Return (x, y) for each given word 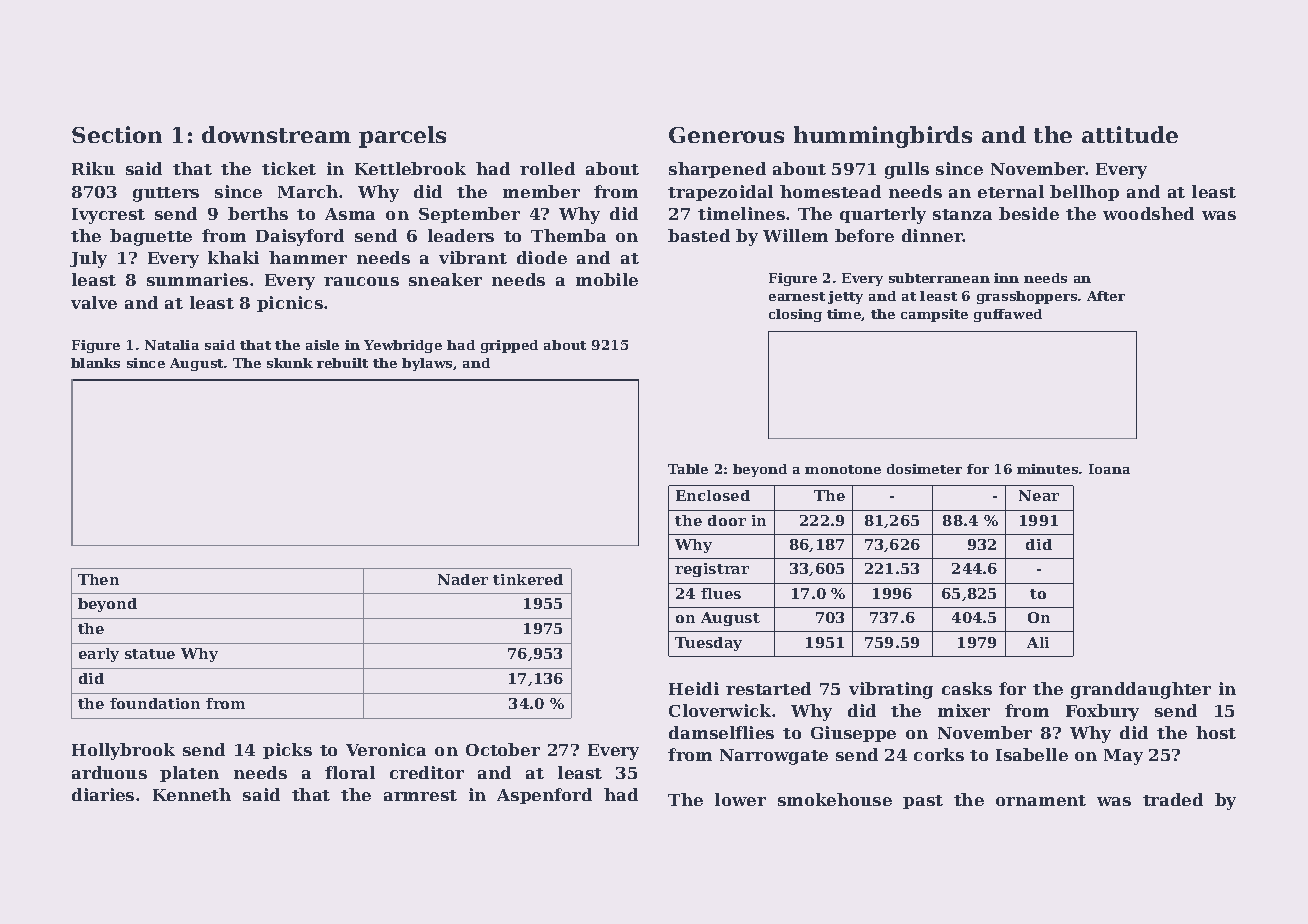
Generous (726, 135)
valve (94, 302)
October (503, 749)
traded (1173, 799)
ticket (289, 168)
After (1106, 296)
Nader (463, 579)
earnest (797, 296)
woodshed (1148, 213)
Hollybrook (123, 751)
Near (1039, 495)
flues (721, 593)
